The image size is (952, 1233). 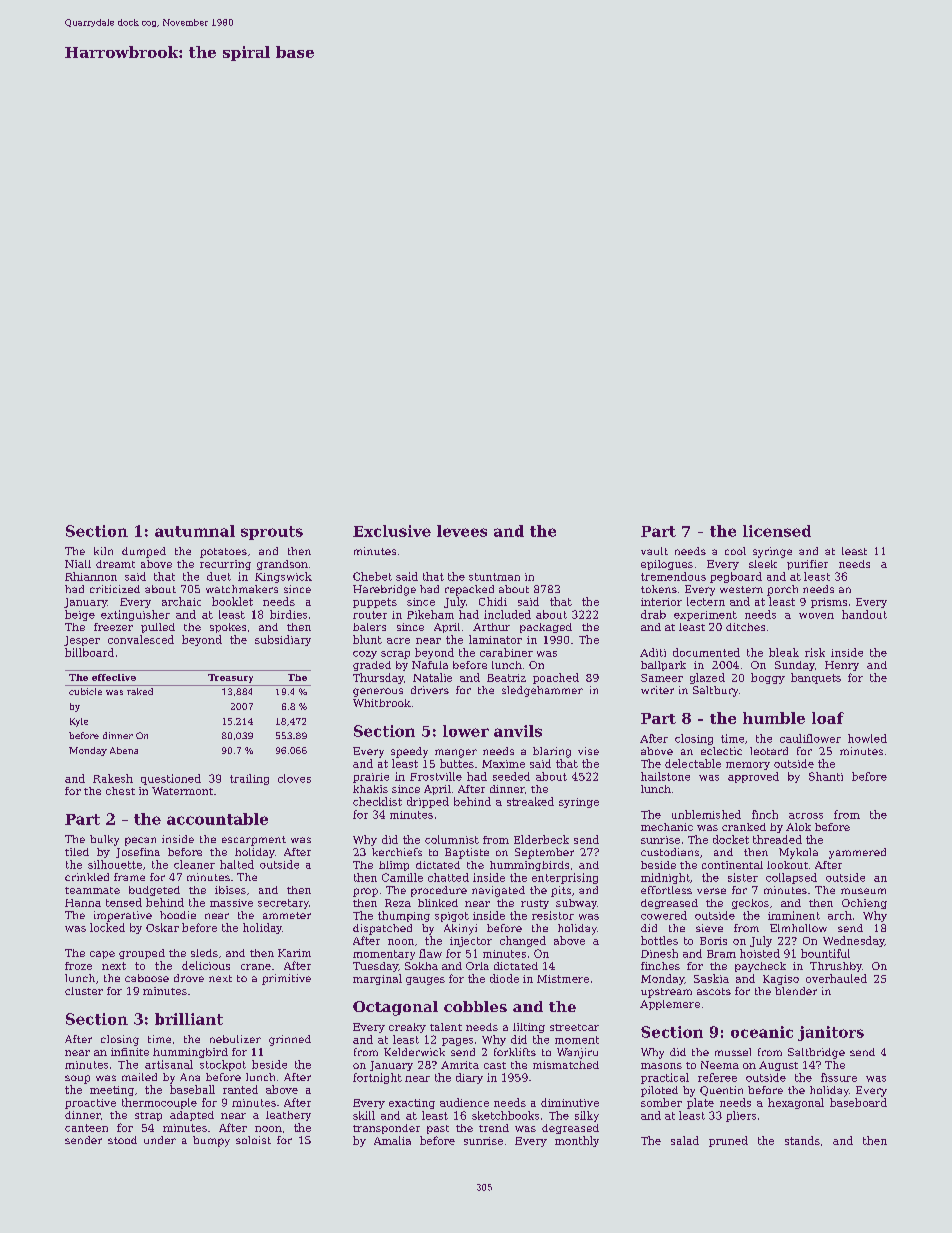 I want to click on soloist, so click(x=253, y=1140).
